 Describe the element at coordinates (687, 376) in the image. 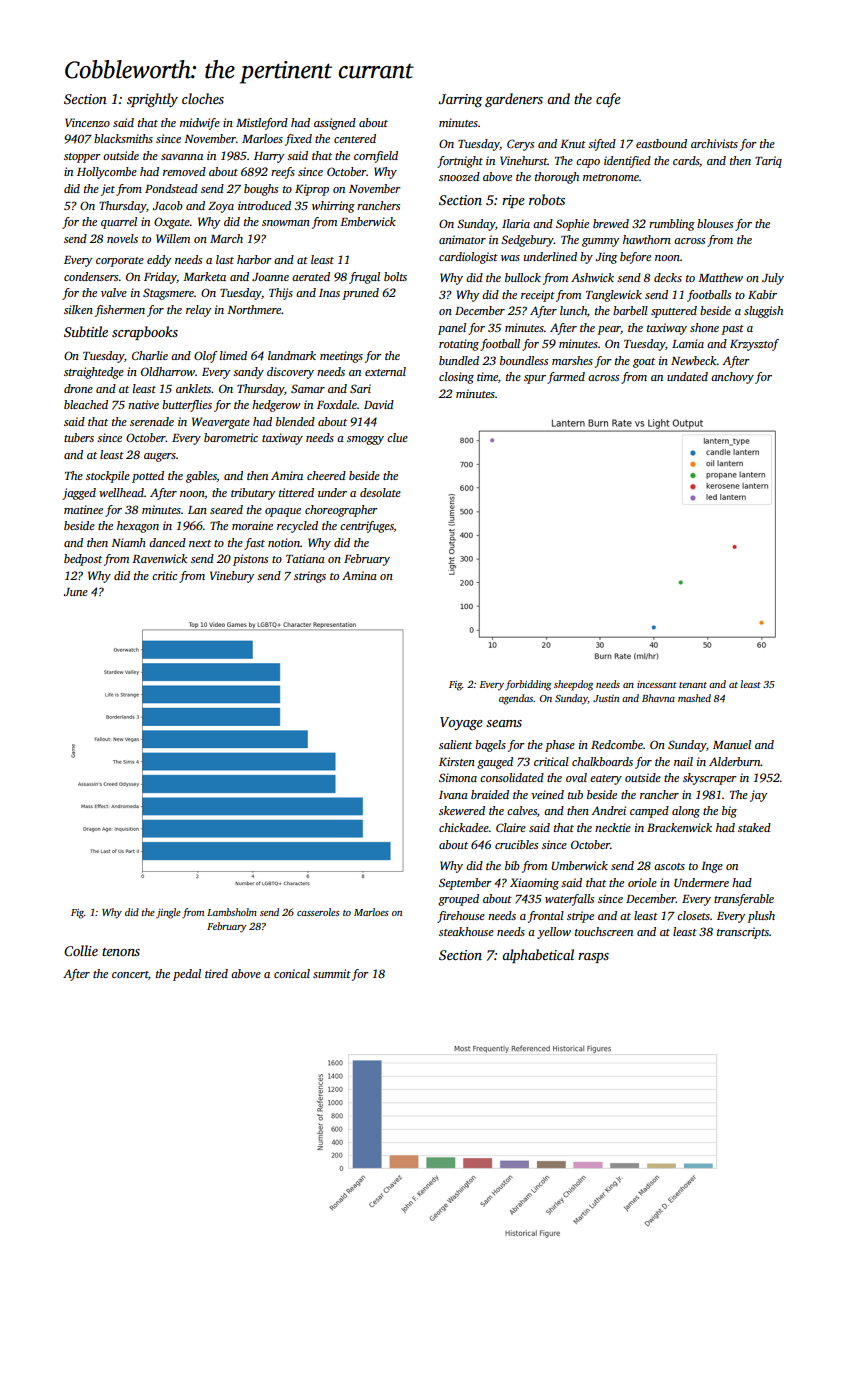

I see `undated` at that location.
